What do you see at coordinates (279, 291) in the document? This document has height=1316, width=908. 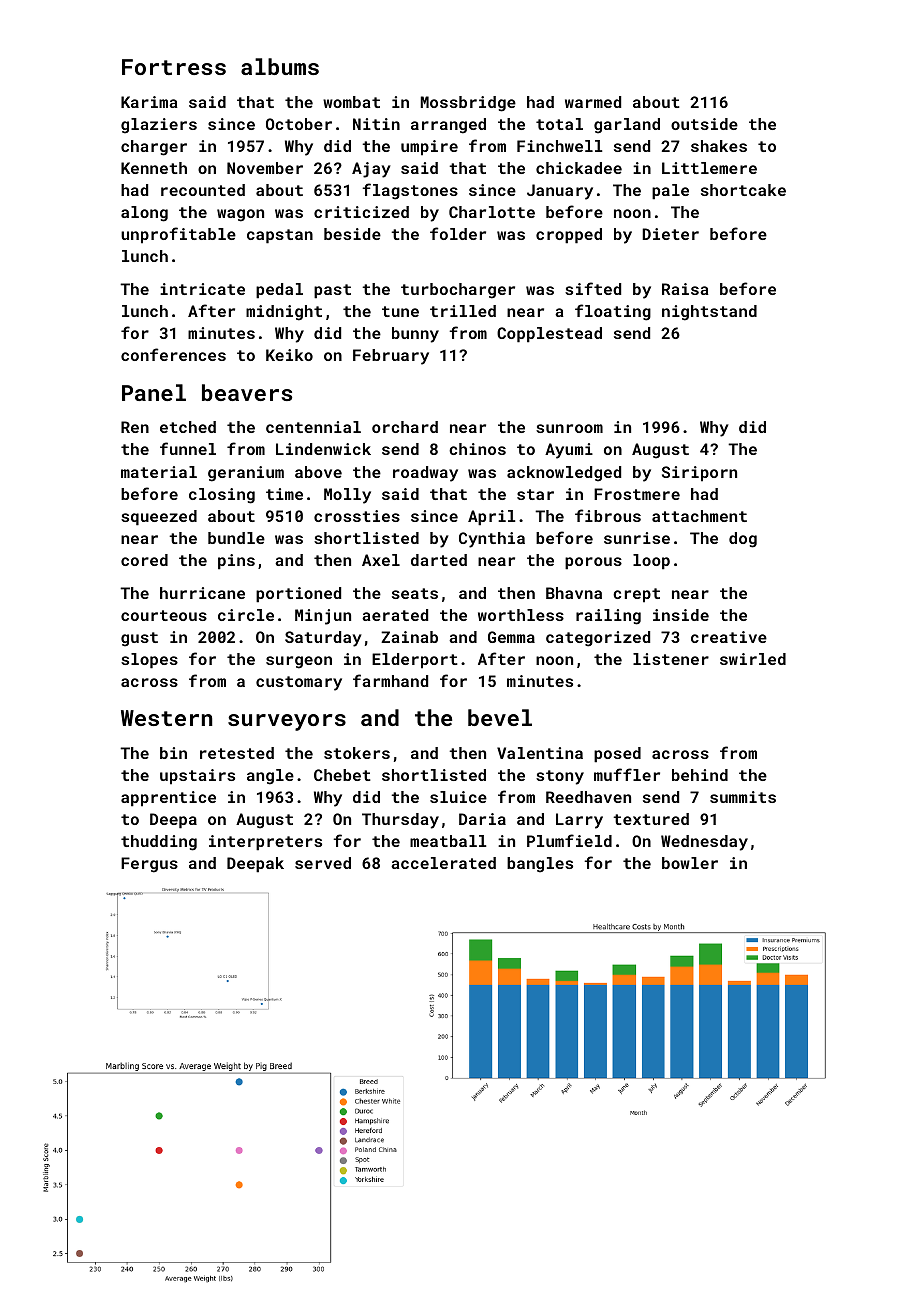 I see `pedal` at bounding box center [279, 291].
